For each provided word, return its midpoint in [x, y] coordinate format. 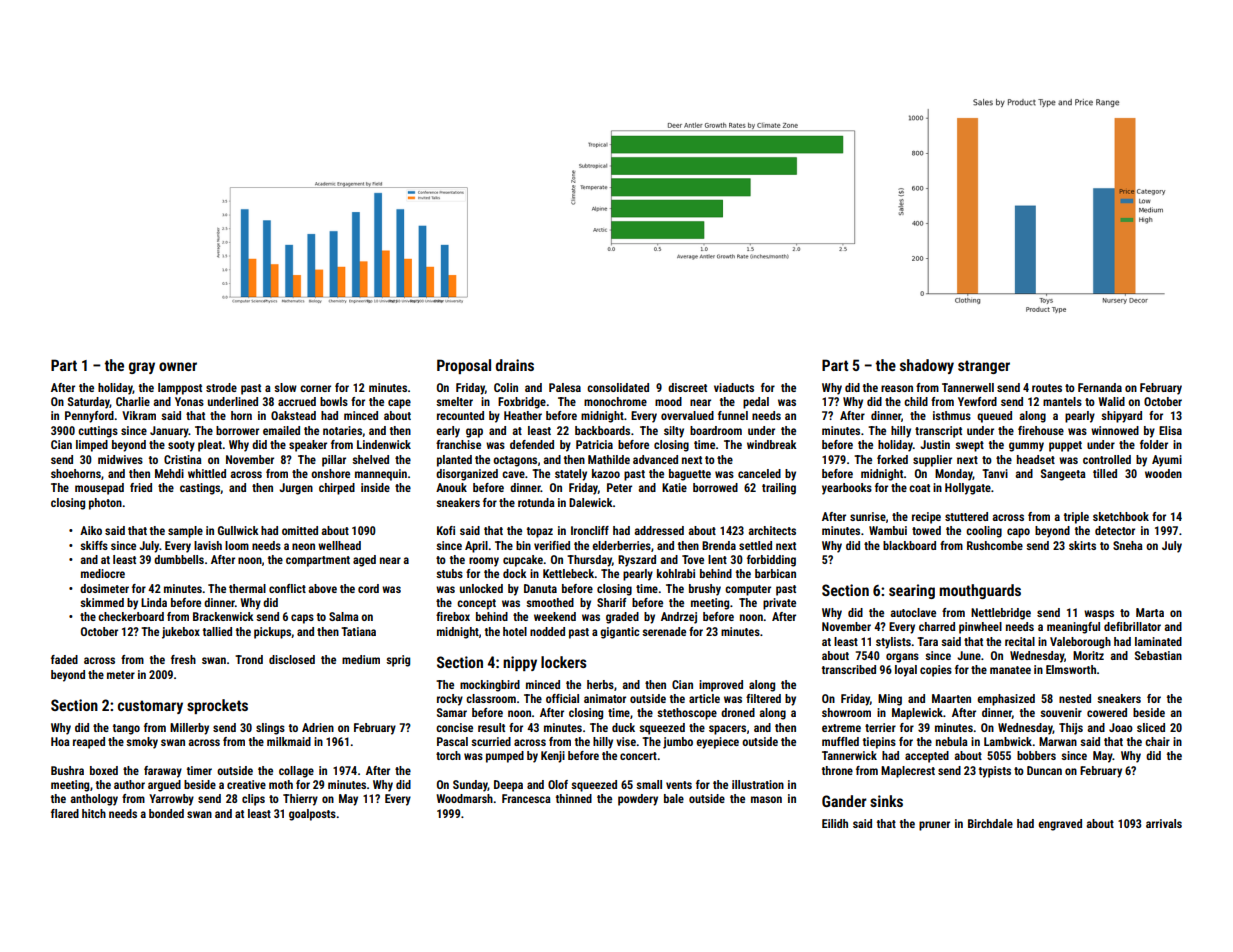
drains [515, 365]
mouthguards [980, 591]
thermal [247, 588]
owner [178, 366]
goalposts [312, 815]
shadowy [927, 366]
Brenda [719, 545]
